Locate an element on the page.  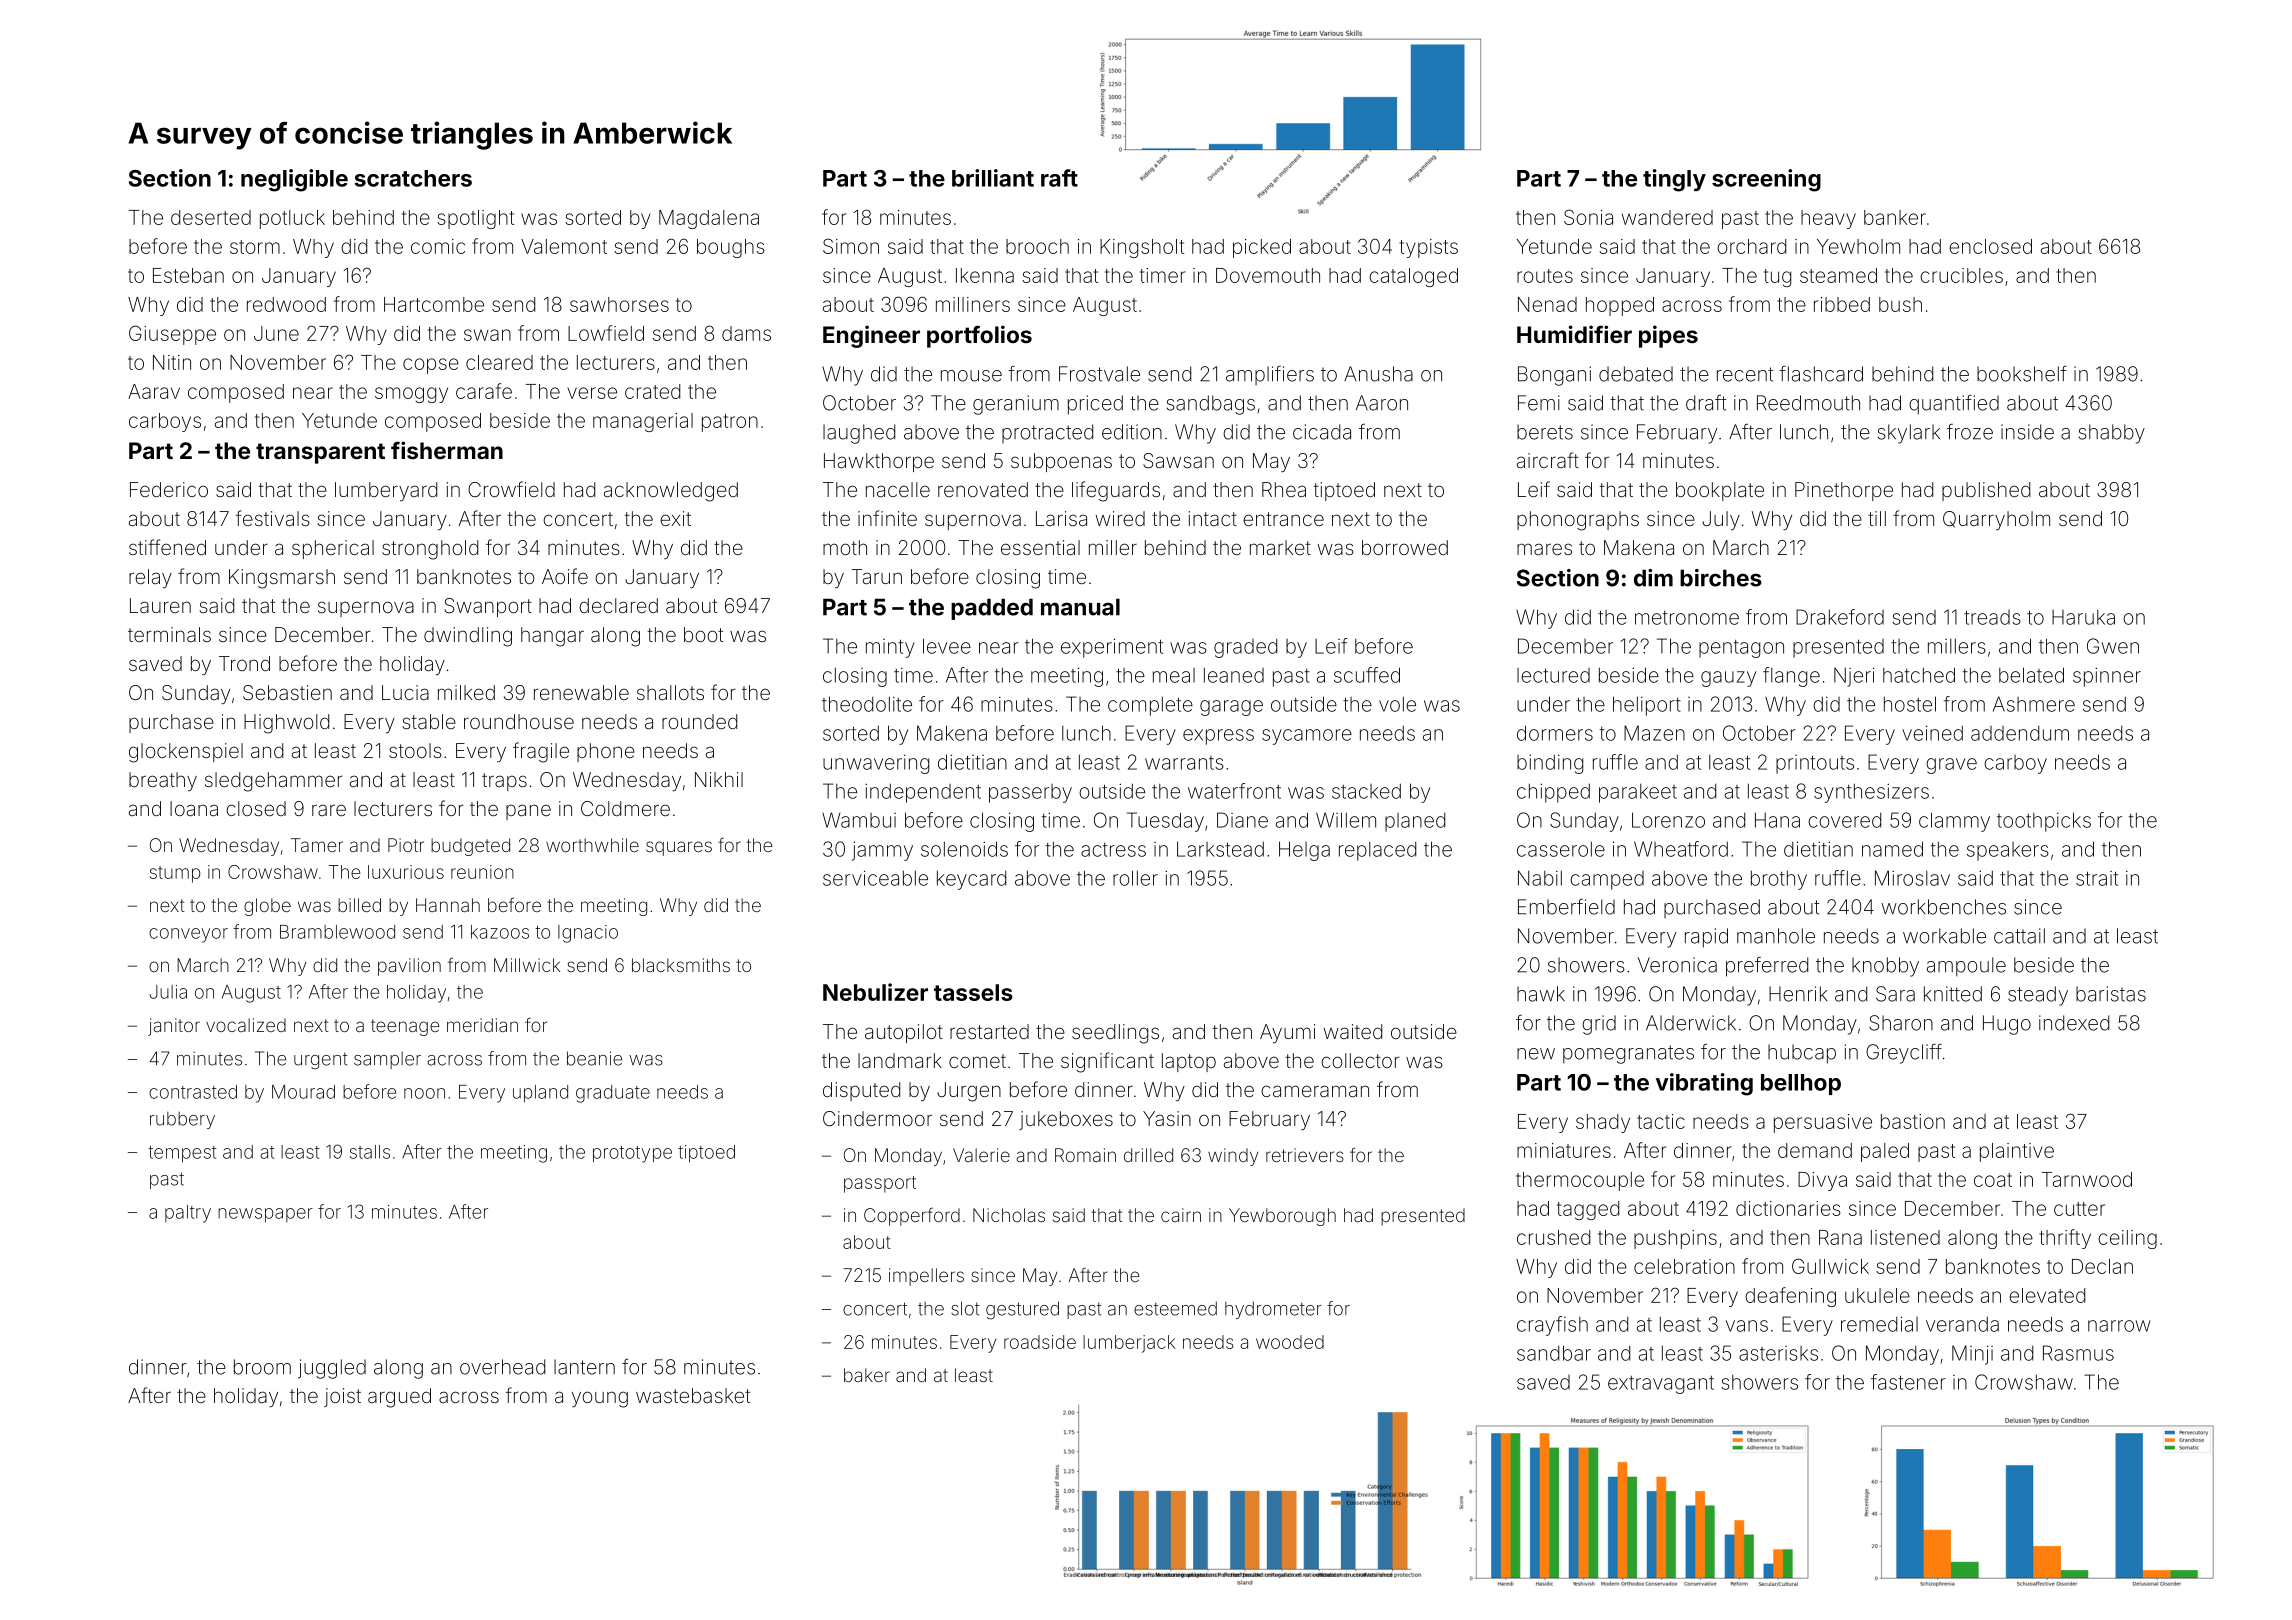
banker is located at coordinates (1895, 217).
